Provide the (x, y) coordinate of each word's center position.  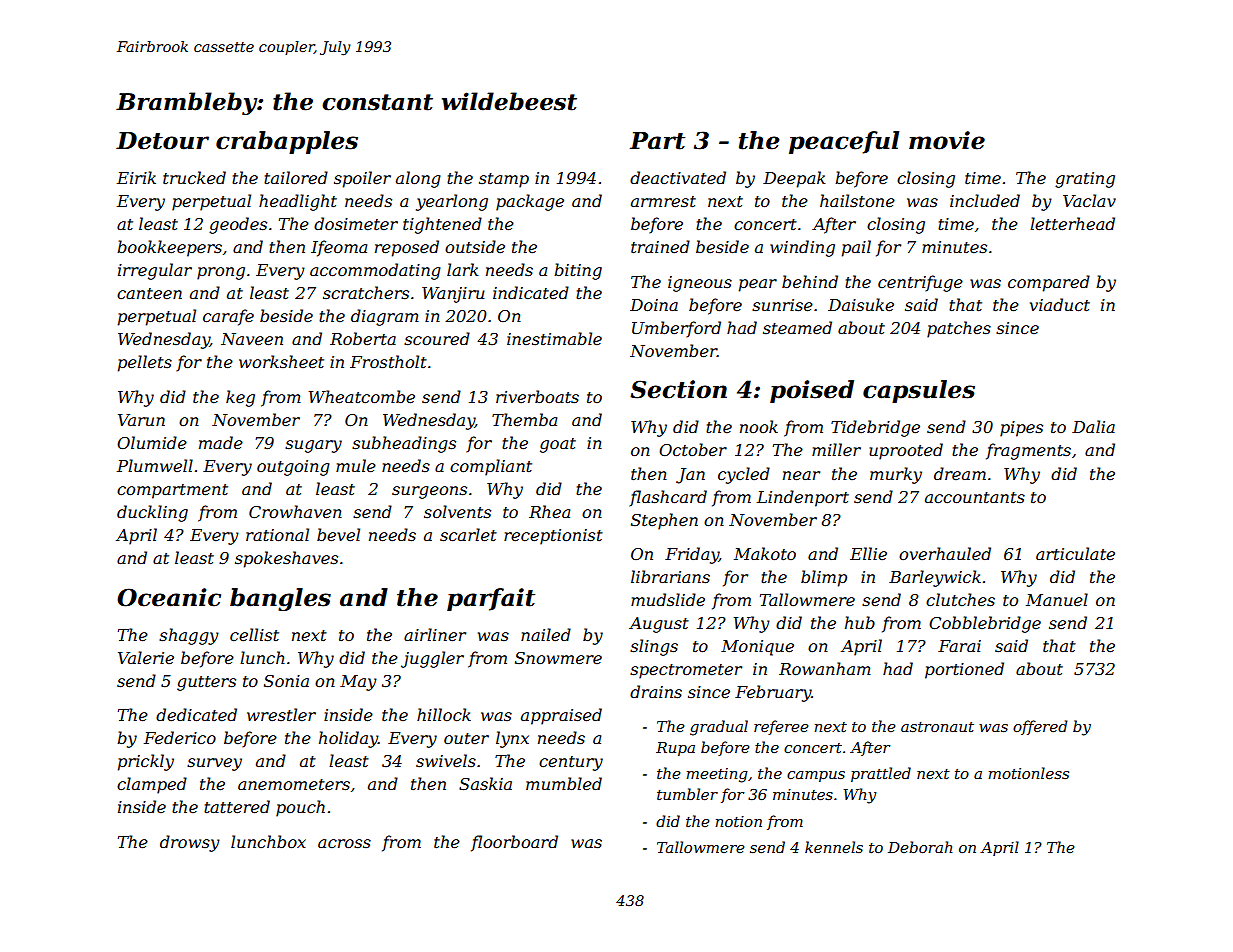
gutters (206, 683)
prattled (881, 774)
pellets (145, 363)
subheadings (404, 444)
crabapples (287, 142)
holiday (348, 739)
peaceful (844, 142)
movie (947, 140)
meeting (717, 775)
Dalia (1093, 426)
